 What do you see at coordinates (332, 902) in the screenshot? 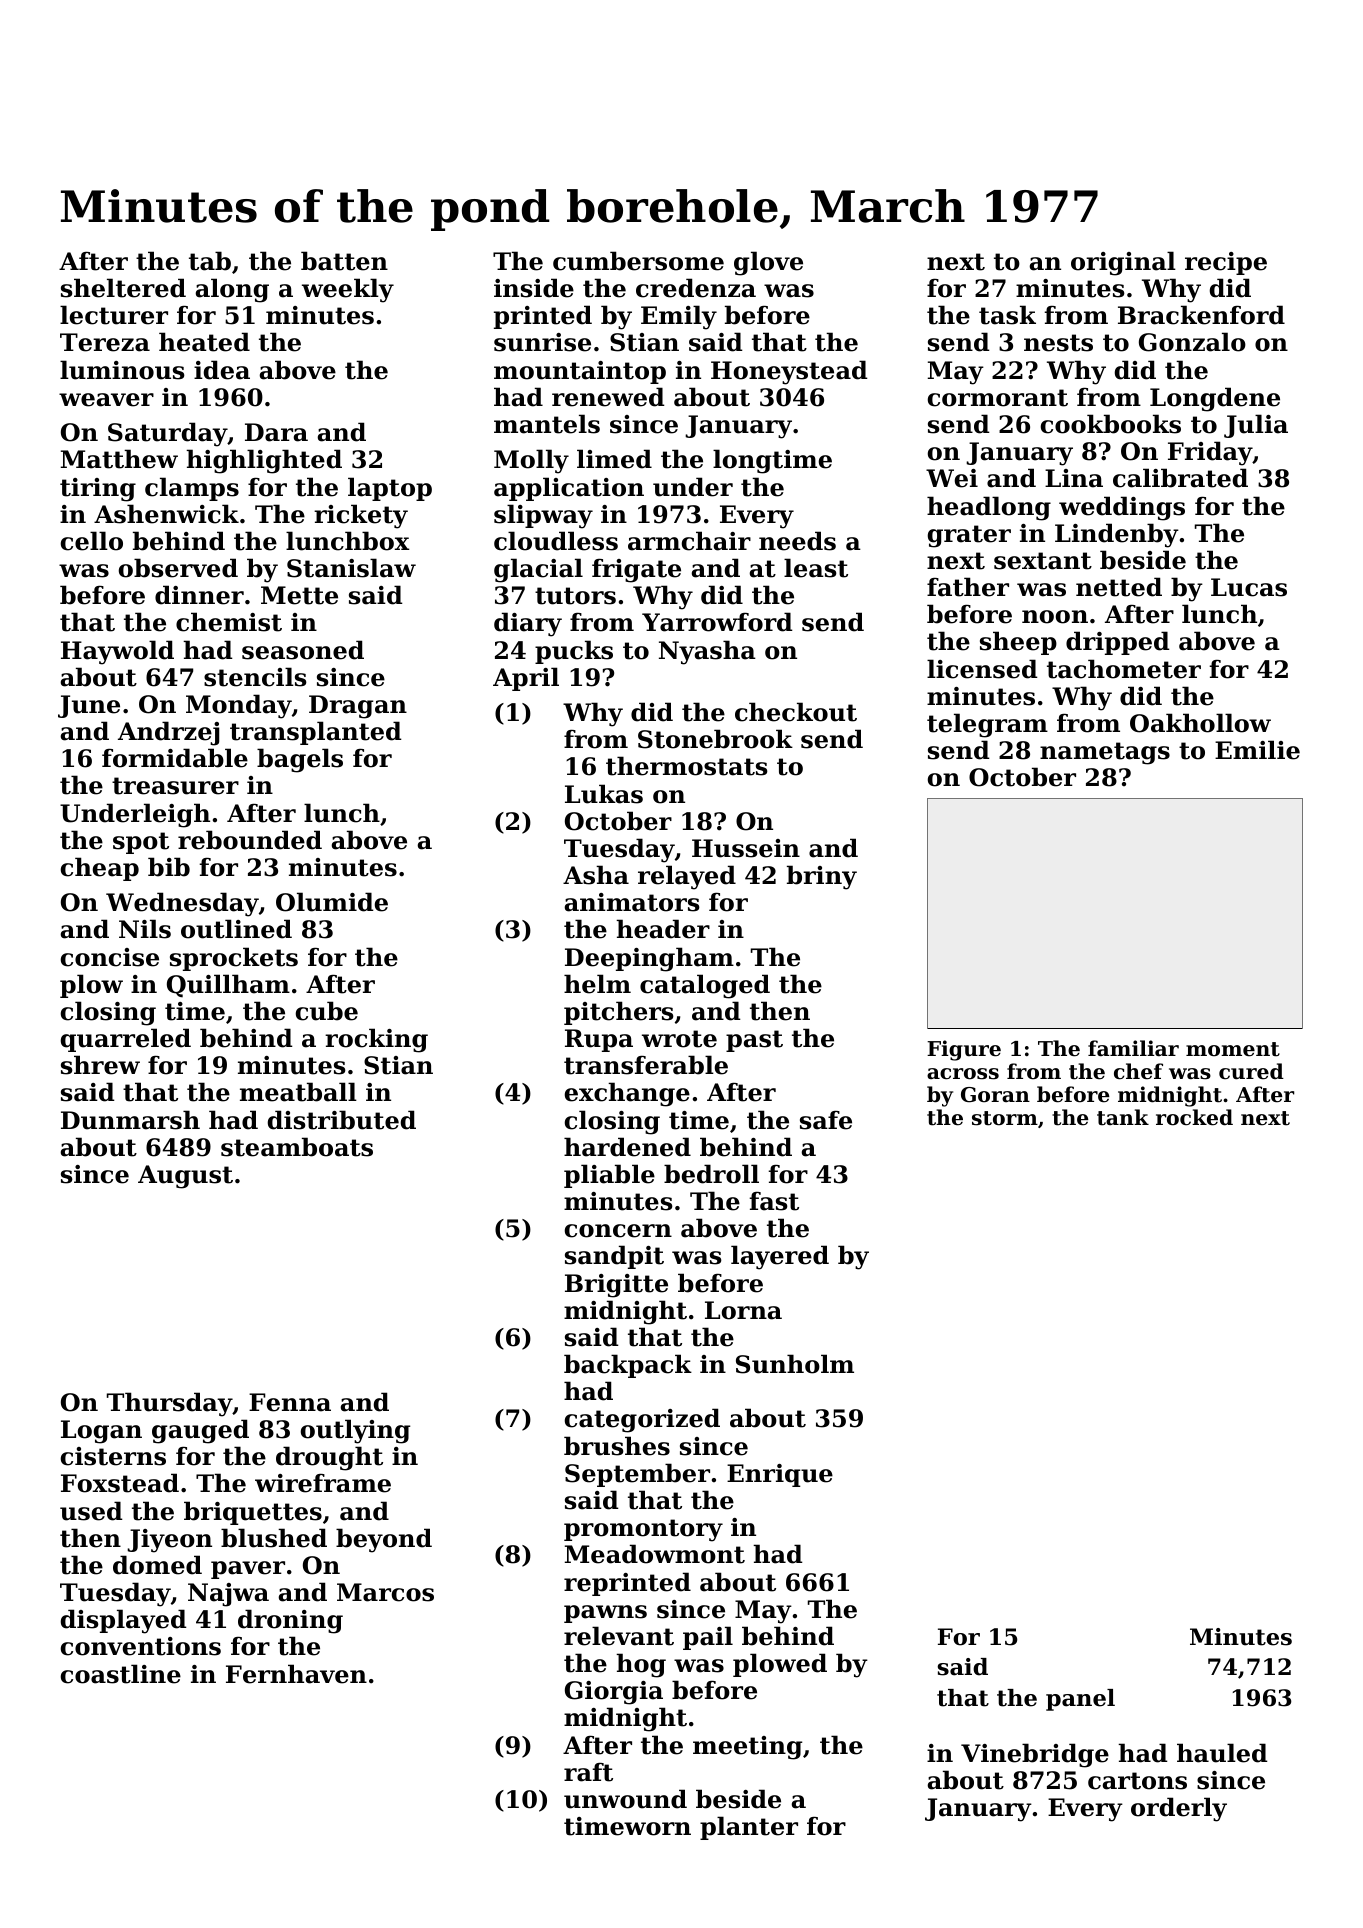
I see `Olumide` at bounding box center [332, 902].
